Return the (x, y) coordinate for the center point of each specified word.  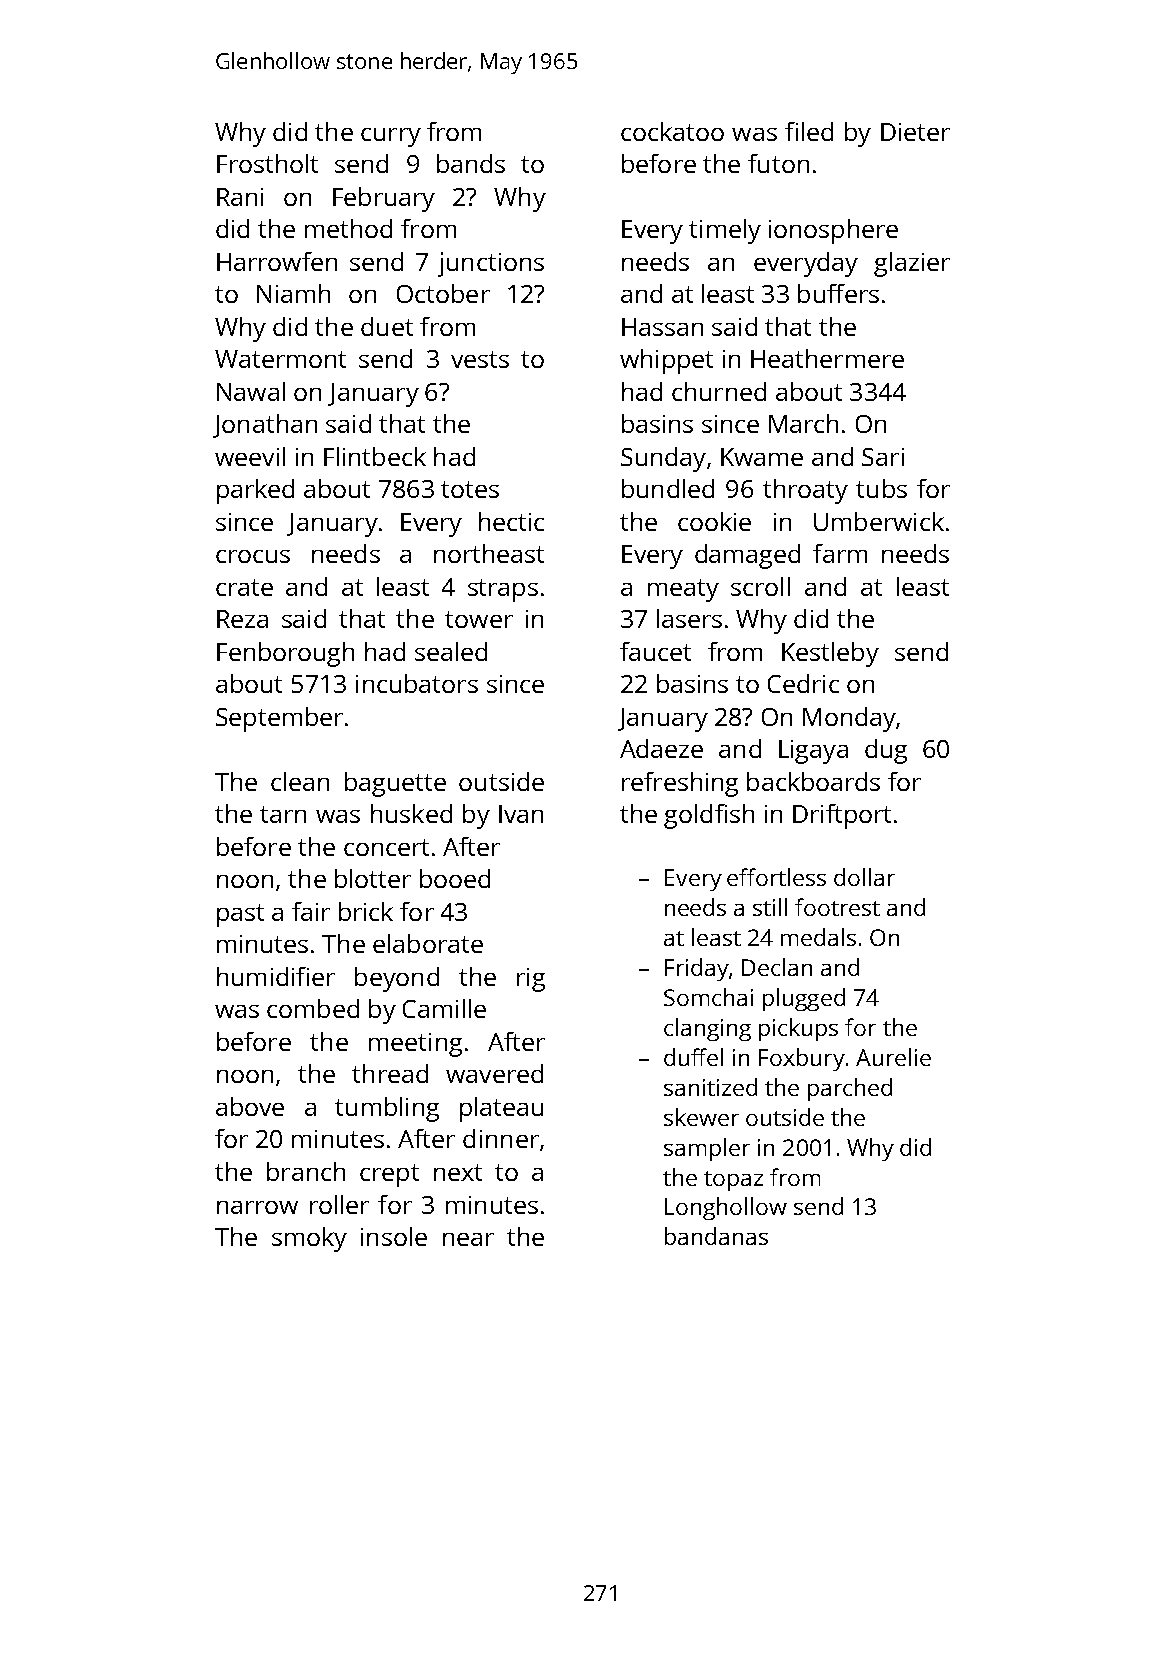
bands (471, 163)
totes (470, 489)
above (250, 1106)
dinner (501, 1138)
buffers (838, 293)
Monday (849, 719)
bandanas (716, 1236)
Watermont (280, 359)
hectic (511, 521)
